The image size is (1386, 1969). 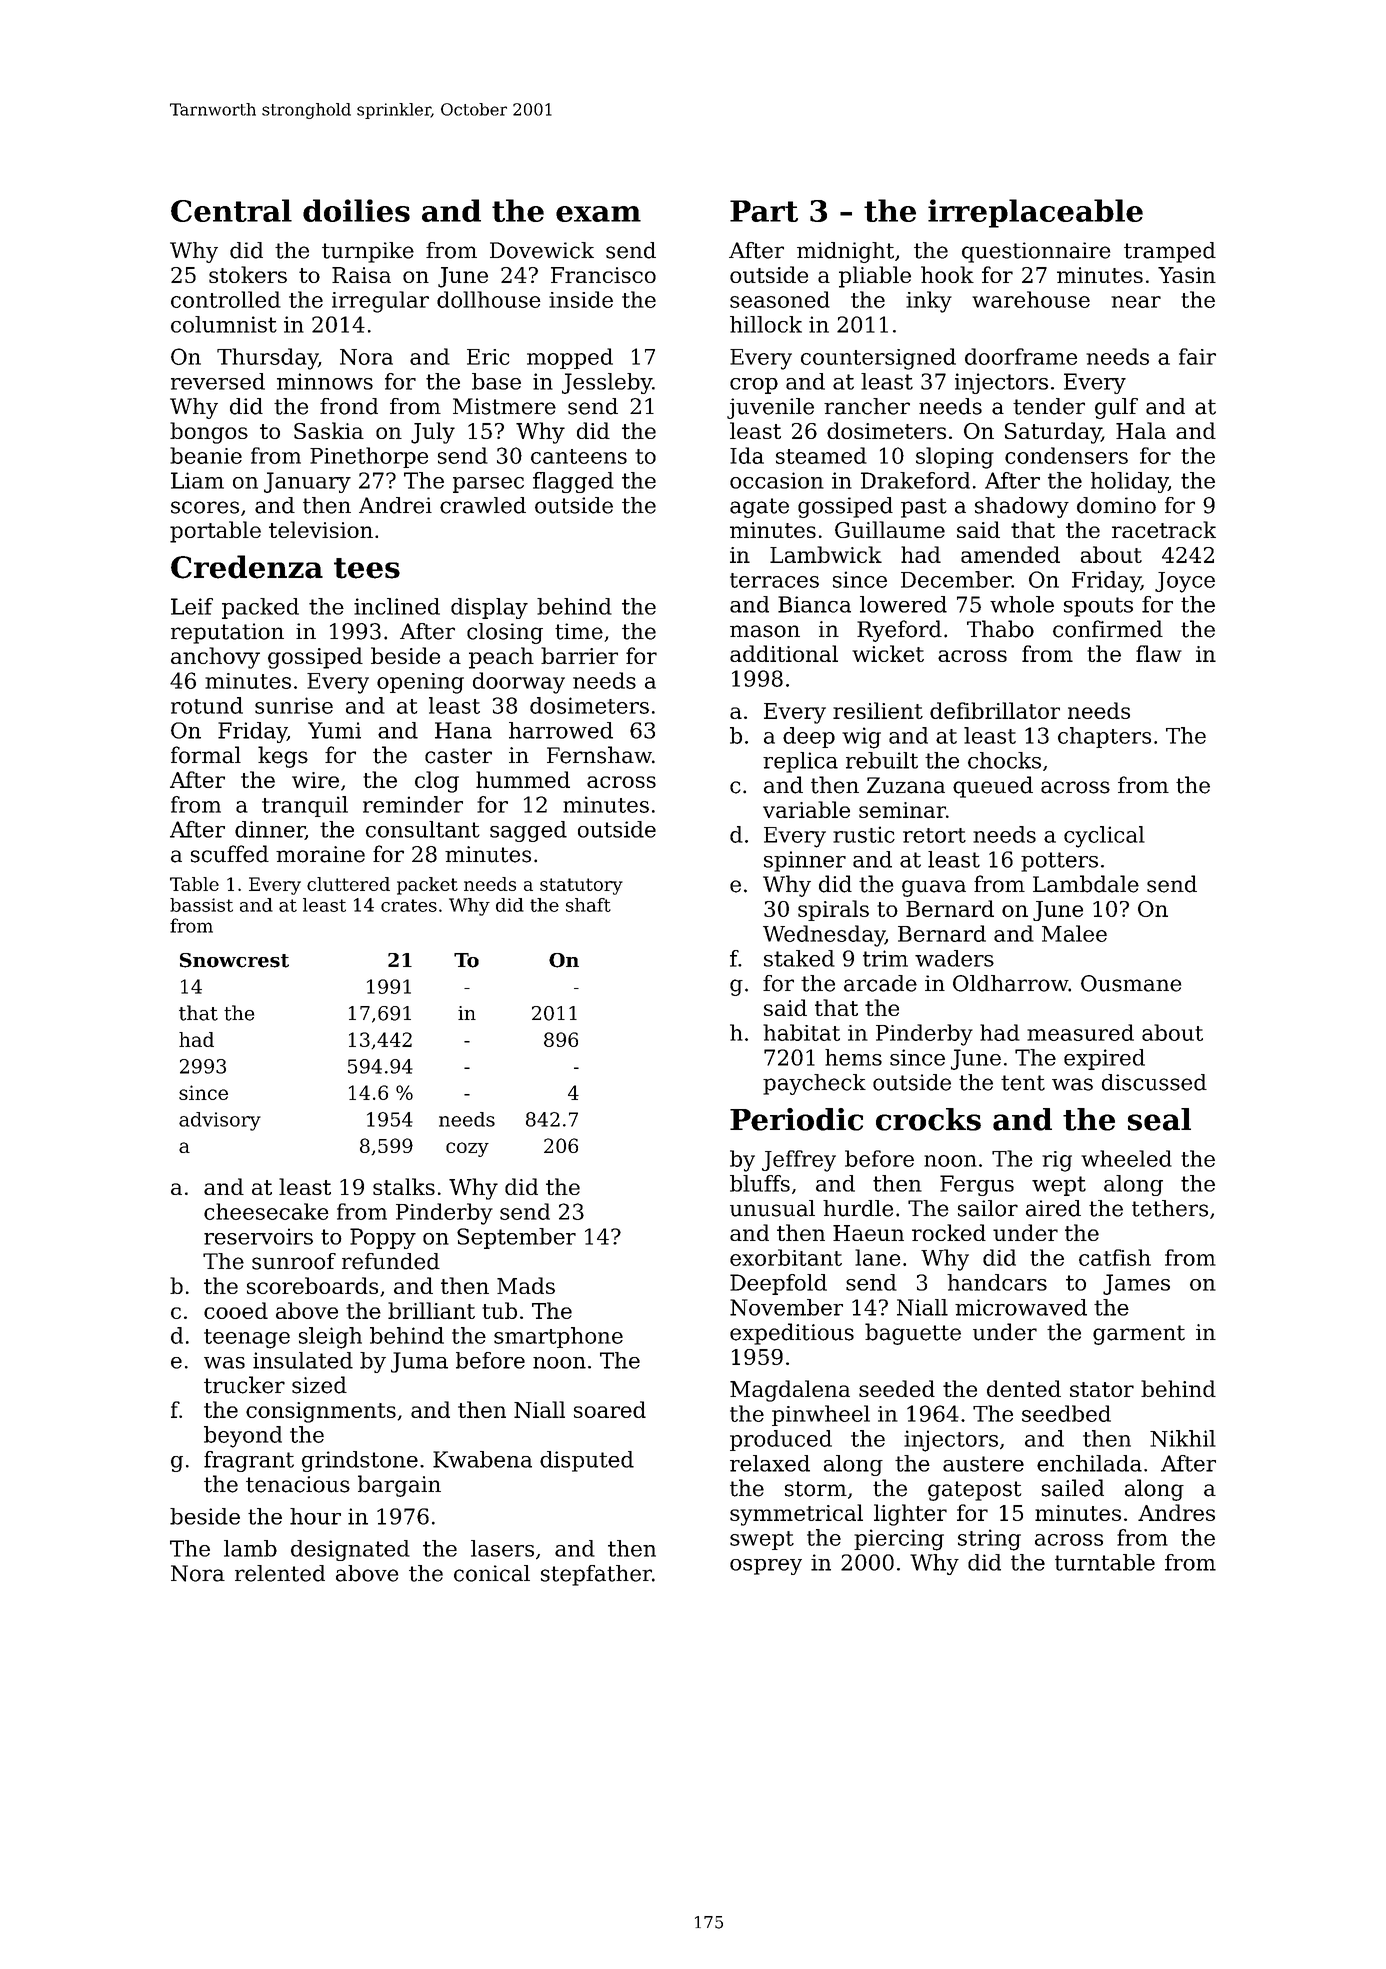 I want to click on Thursday, so click(x=267, y=359).
